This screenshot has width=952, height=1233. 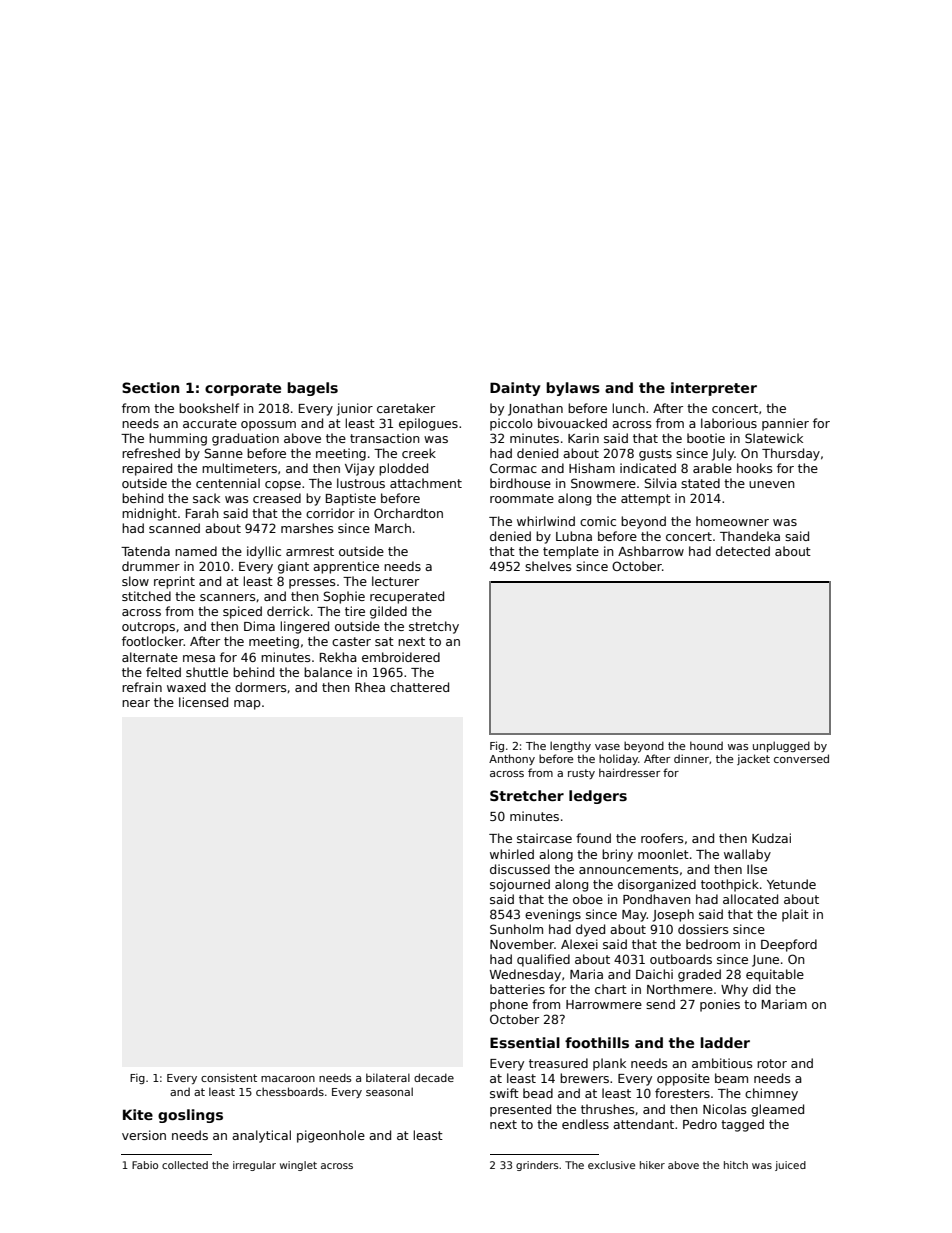 I want to click on exclusive, so click(x=611, y=1165).
